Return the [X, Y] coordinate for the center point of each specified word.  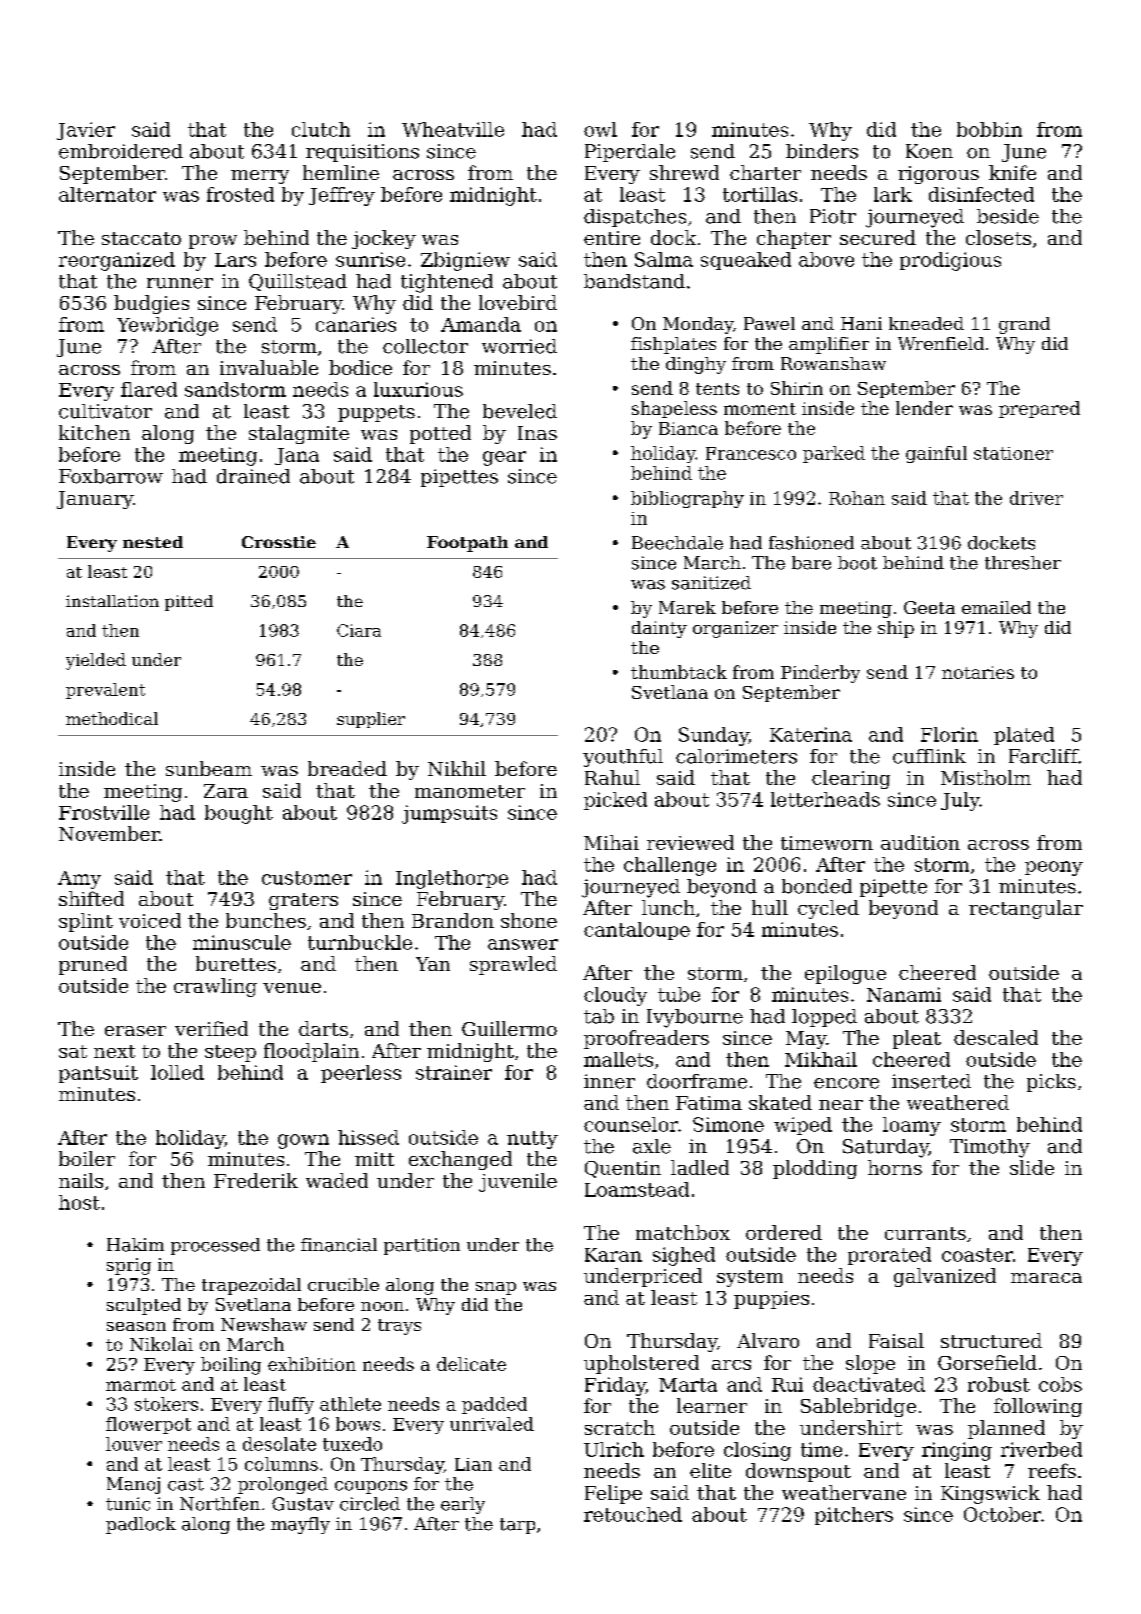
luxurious [418, 389]
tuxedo [352, 1444]
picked [615, 801]
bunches [266, 920]
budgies [151, 304]
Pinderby [820, 674]
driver [1036, 498]
